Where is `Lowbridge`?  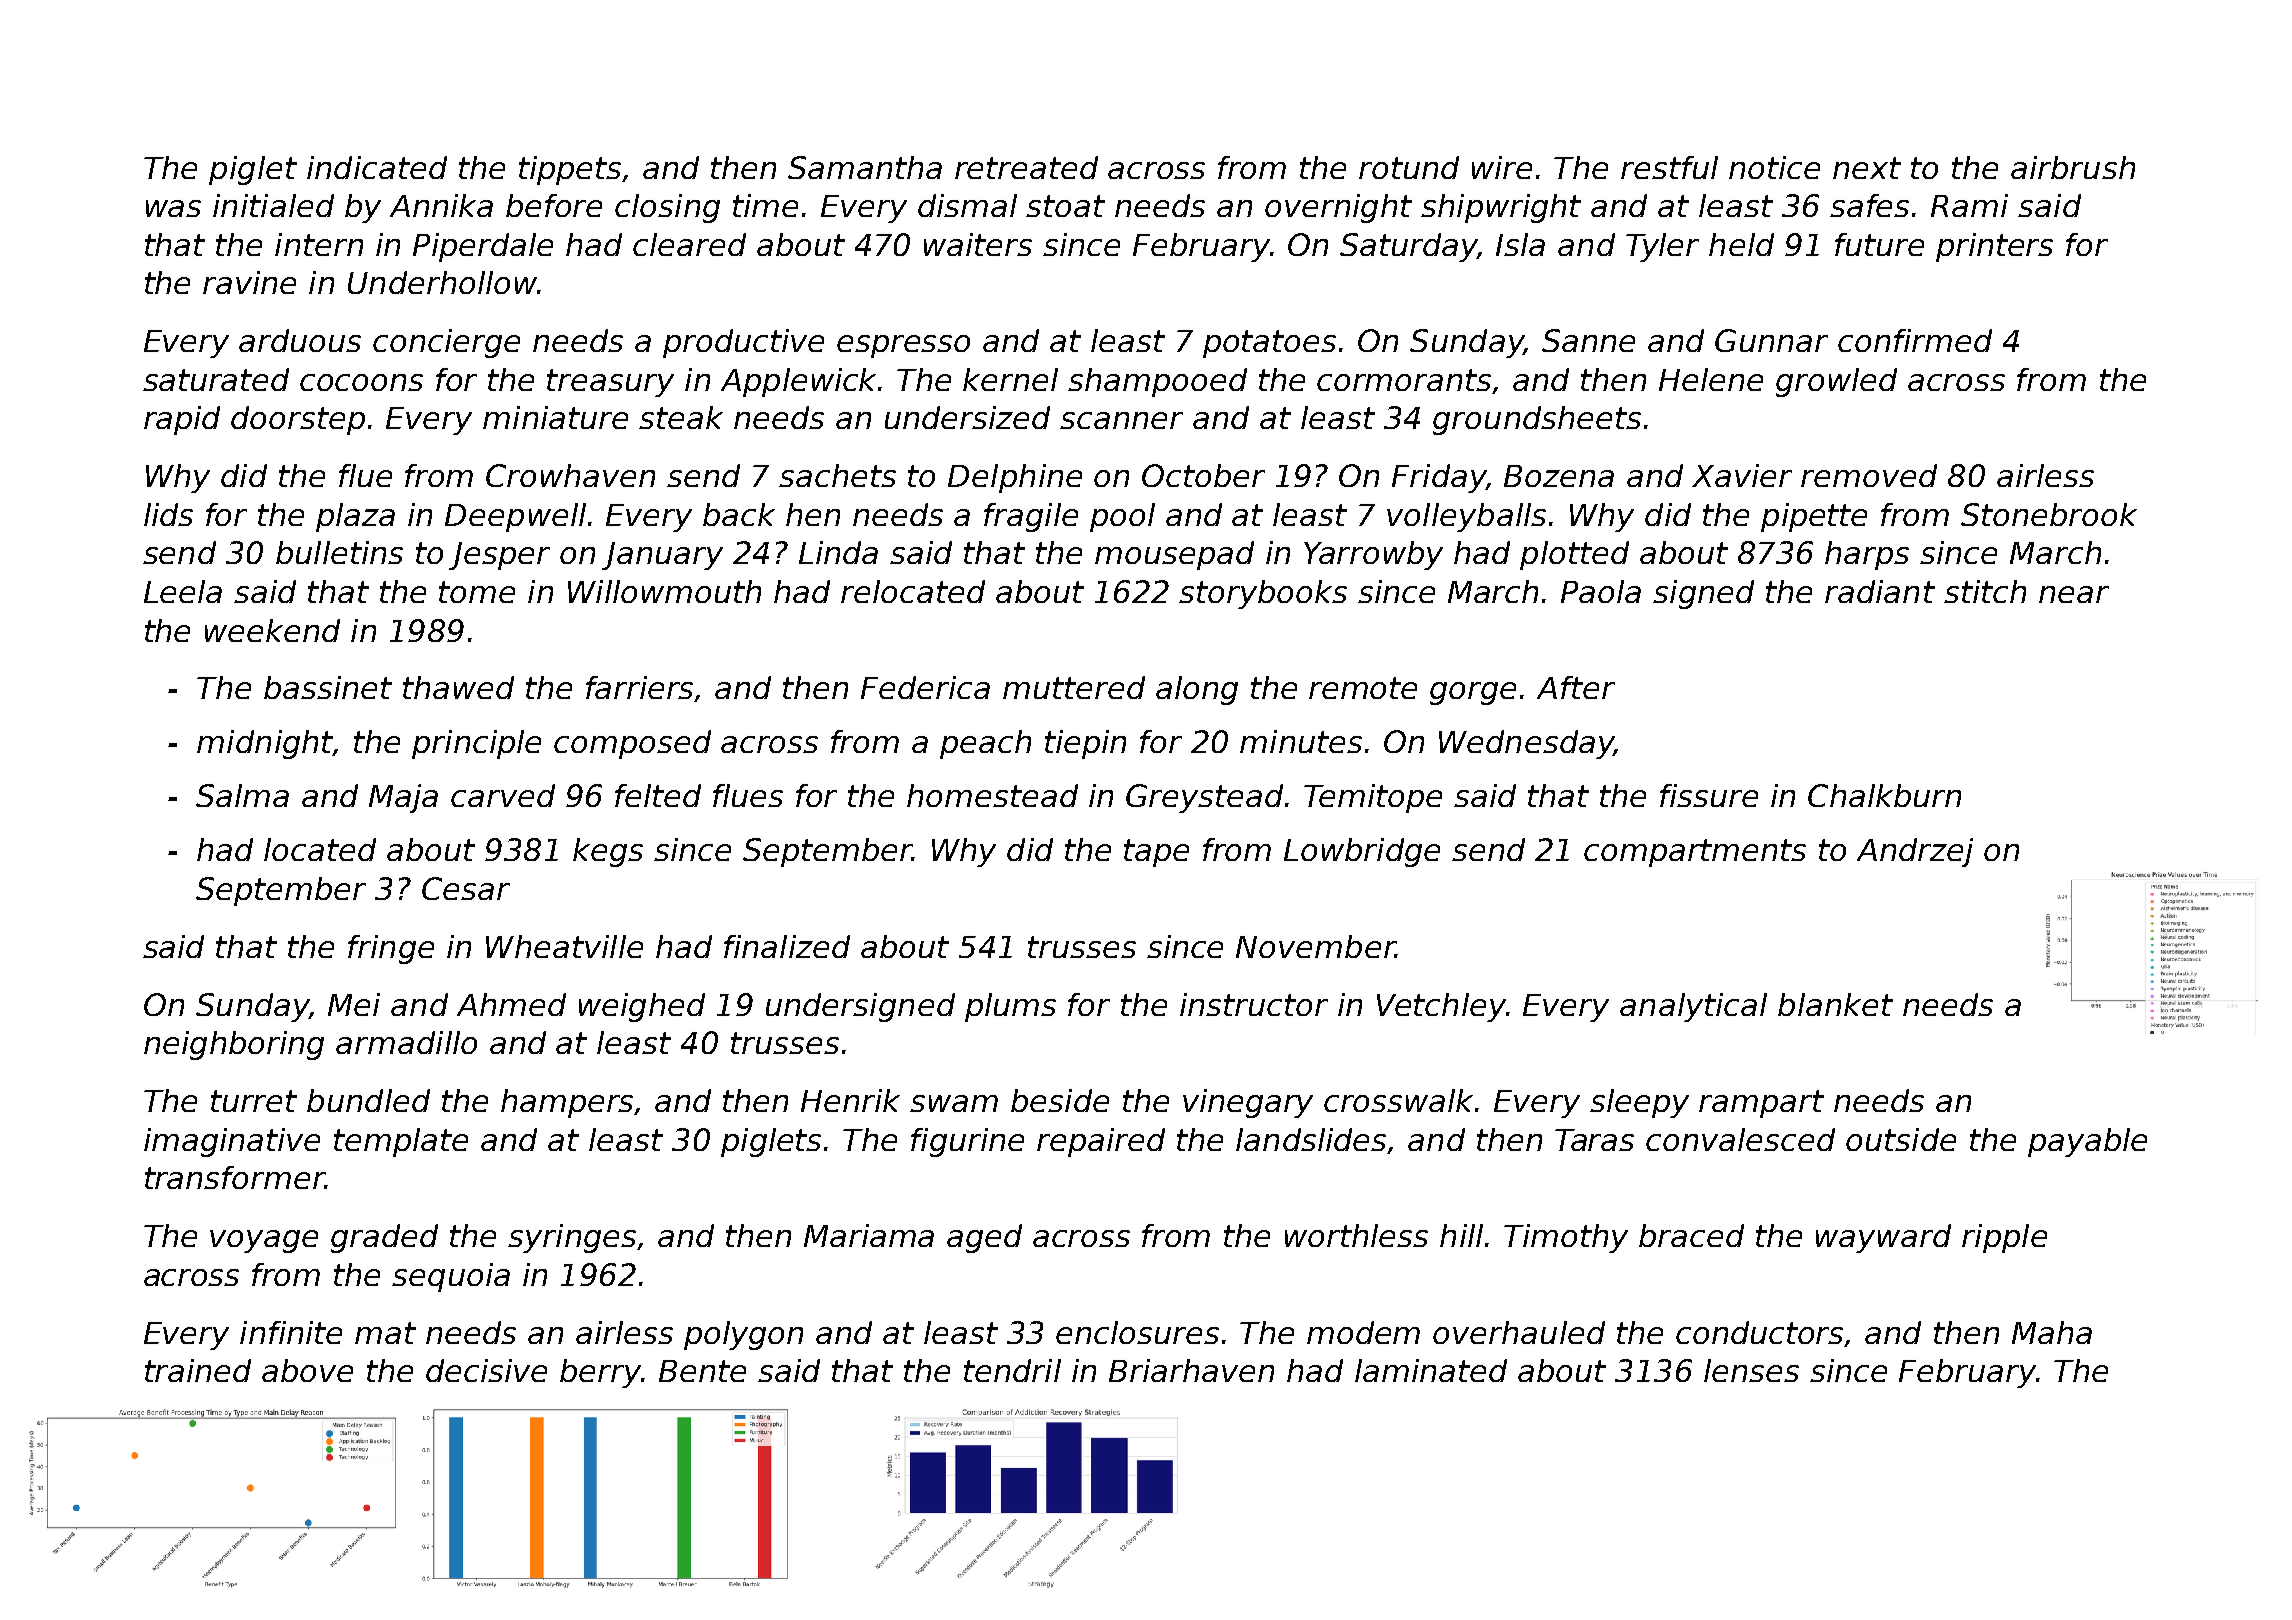
Lowbridge is located at coordinates (1362, 852).
